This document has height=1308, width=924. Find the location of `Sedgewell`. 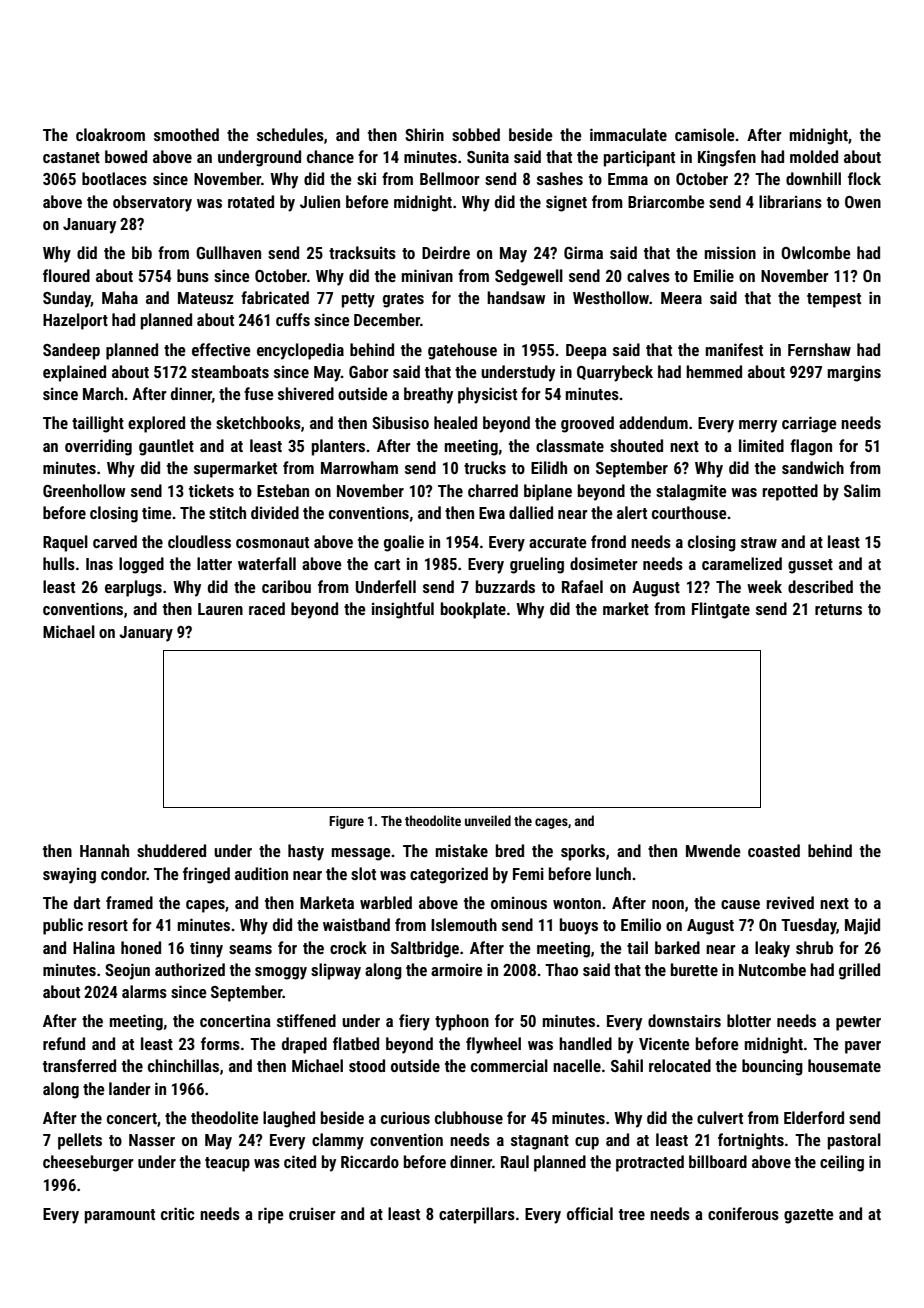

Sedgewell is located at coordinates (529, 277).
